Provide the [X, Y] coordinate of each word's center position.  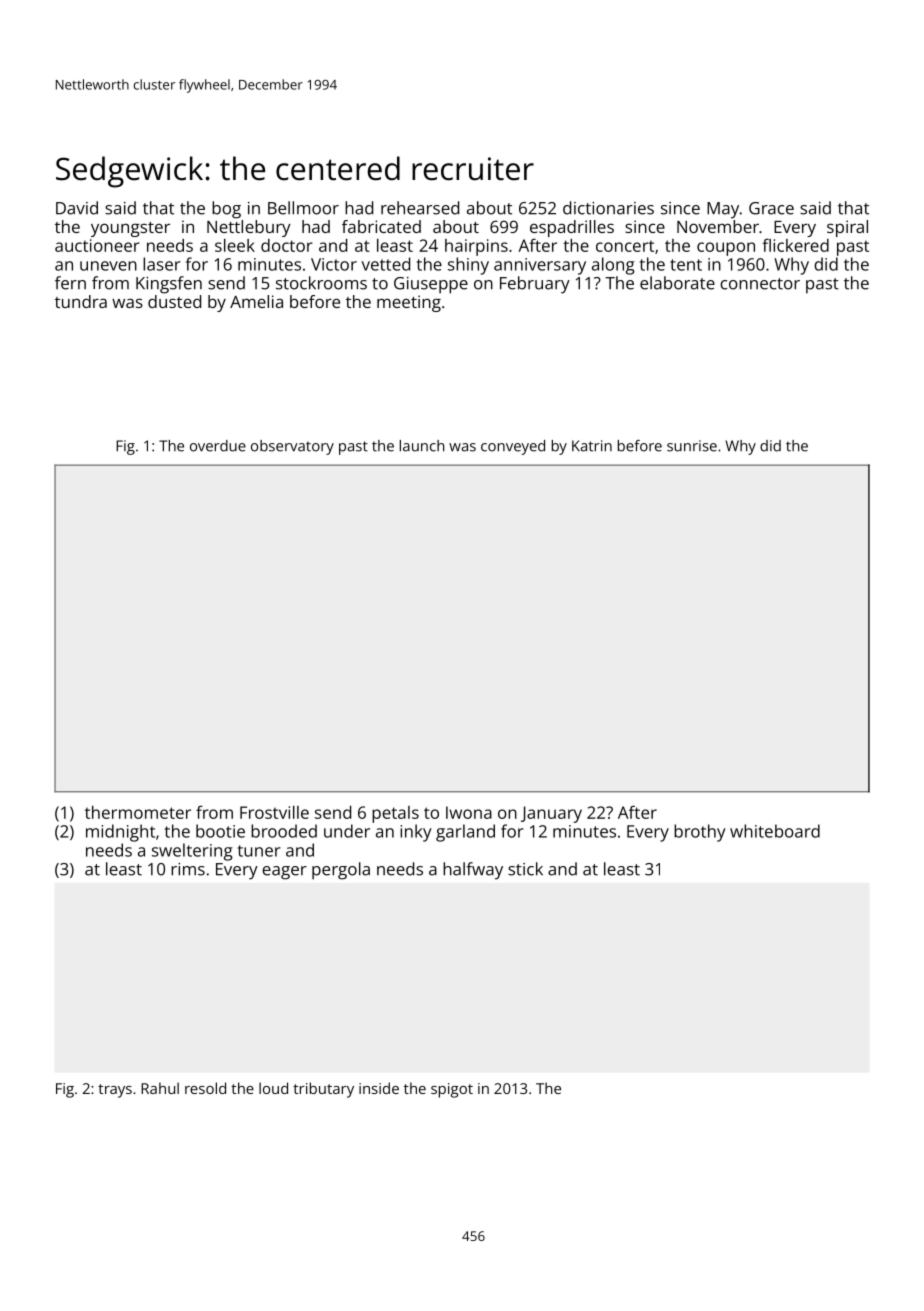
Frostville [274, 812]
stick [525, 869]
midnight [120, 833]
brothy [700, 833]
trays [115, 1091]
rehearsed [420, 208]
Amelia [256, 301]
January [551, 814]
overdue [218, 446]
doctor [287, 245]
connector [760, 284]
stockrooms [321, 283]
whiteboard [775, 831]
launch [422, 446]
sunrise [692, 446]
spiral [847, 228]
